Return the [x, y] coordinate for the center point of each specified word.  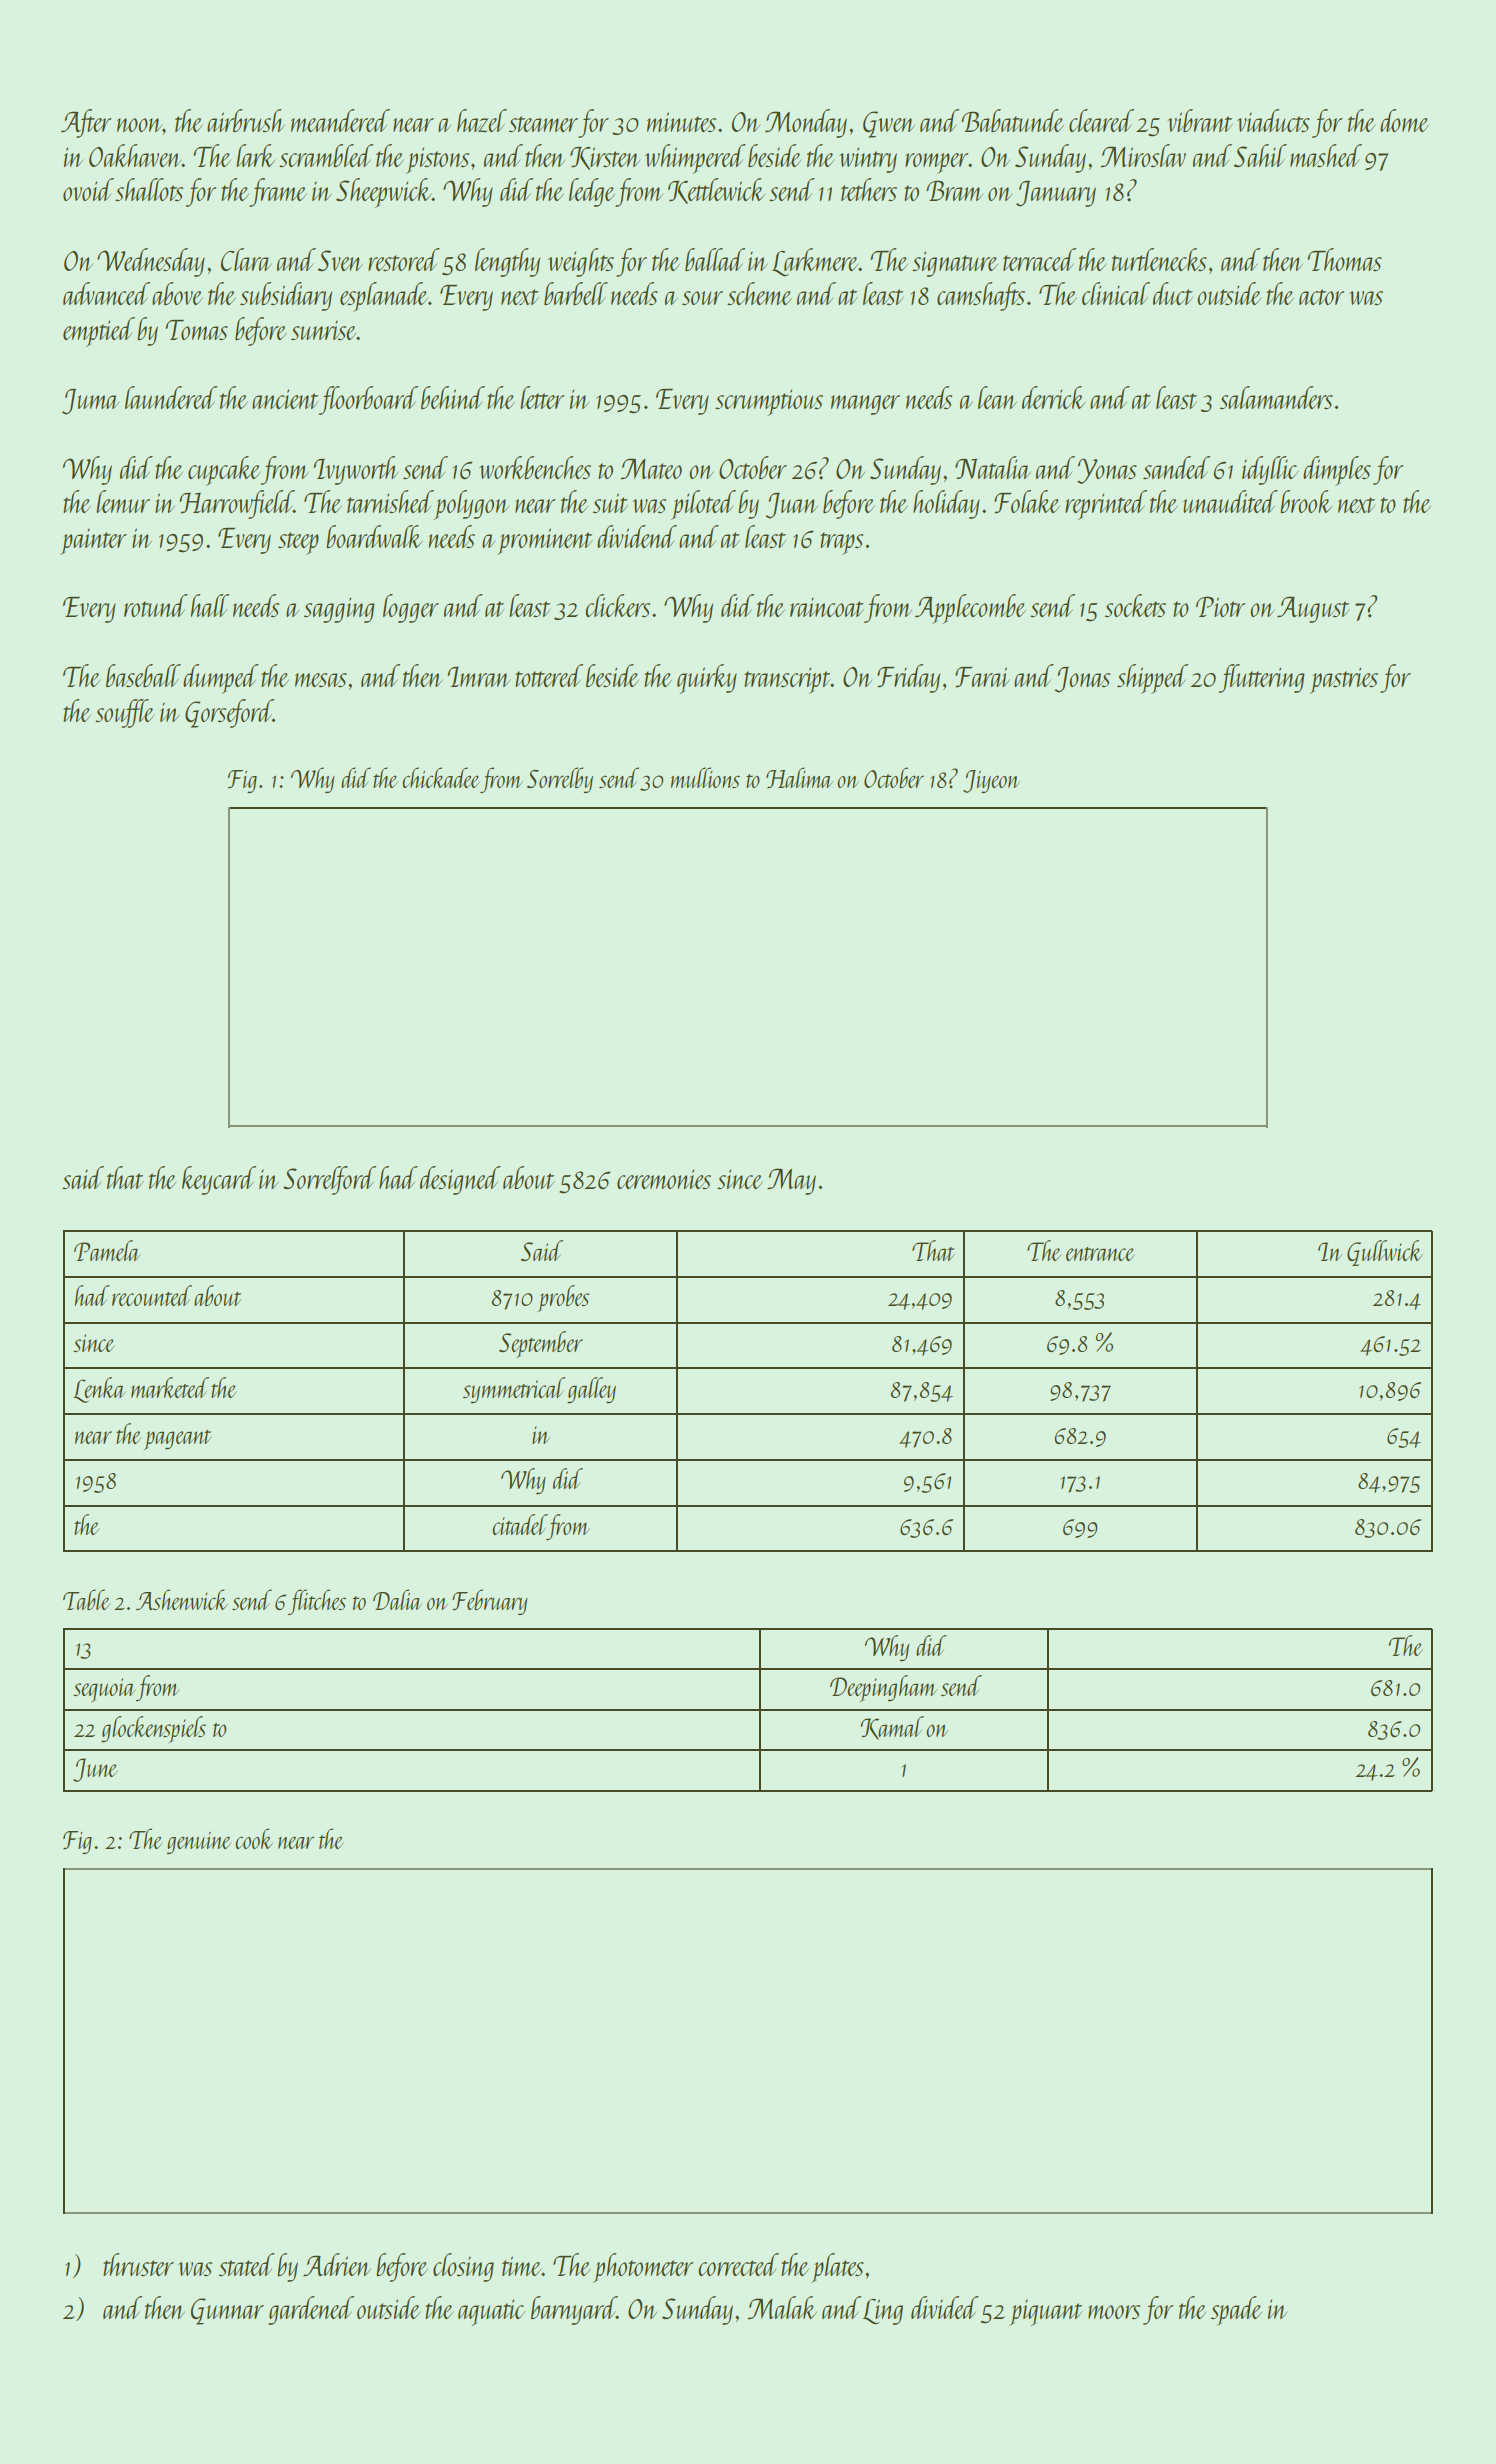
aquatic [491, 2312]
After [86, 123]
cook [254, 1838]
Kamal [892, 1728]
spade [1236, 2311]
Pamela [107, 1250]
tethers [869, 189]
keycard [219, 1180]
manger [865, 405]
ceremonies [664, 1179]
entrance [1100, 1254]
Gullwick [1385, 1253]
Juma [90, 402]
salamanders [1276, 397]
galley [591, 1390]
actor [1321, 297]
